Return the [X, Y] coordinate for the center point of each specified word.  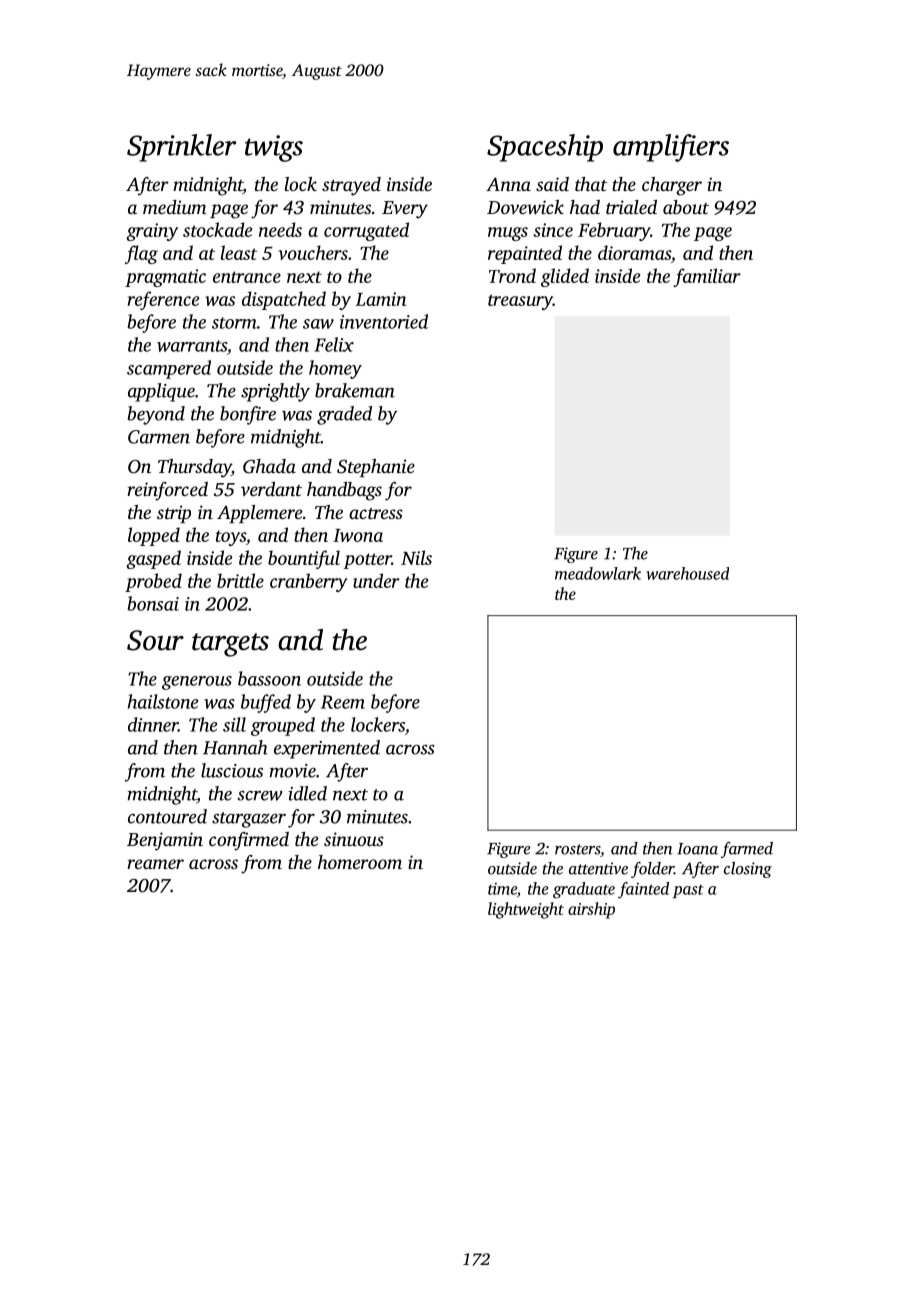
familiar [707, 277]
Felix [334, 344]
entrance [247, 277]
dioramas [634, 252]
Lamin [381, 299]
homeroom [360, 862]
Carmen [159, 437]
